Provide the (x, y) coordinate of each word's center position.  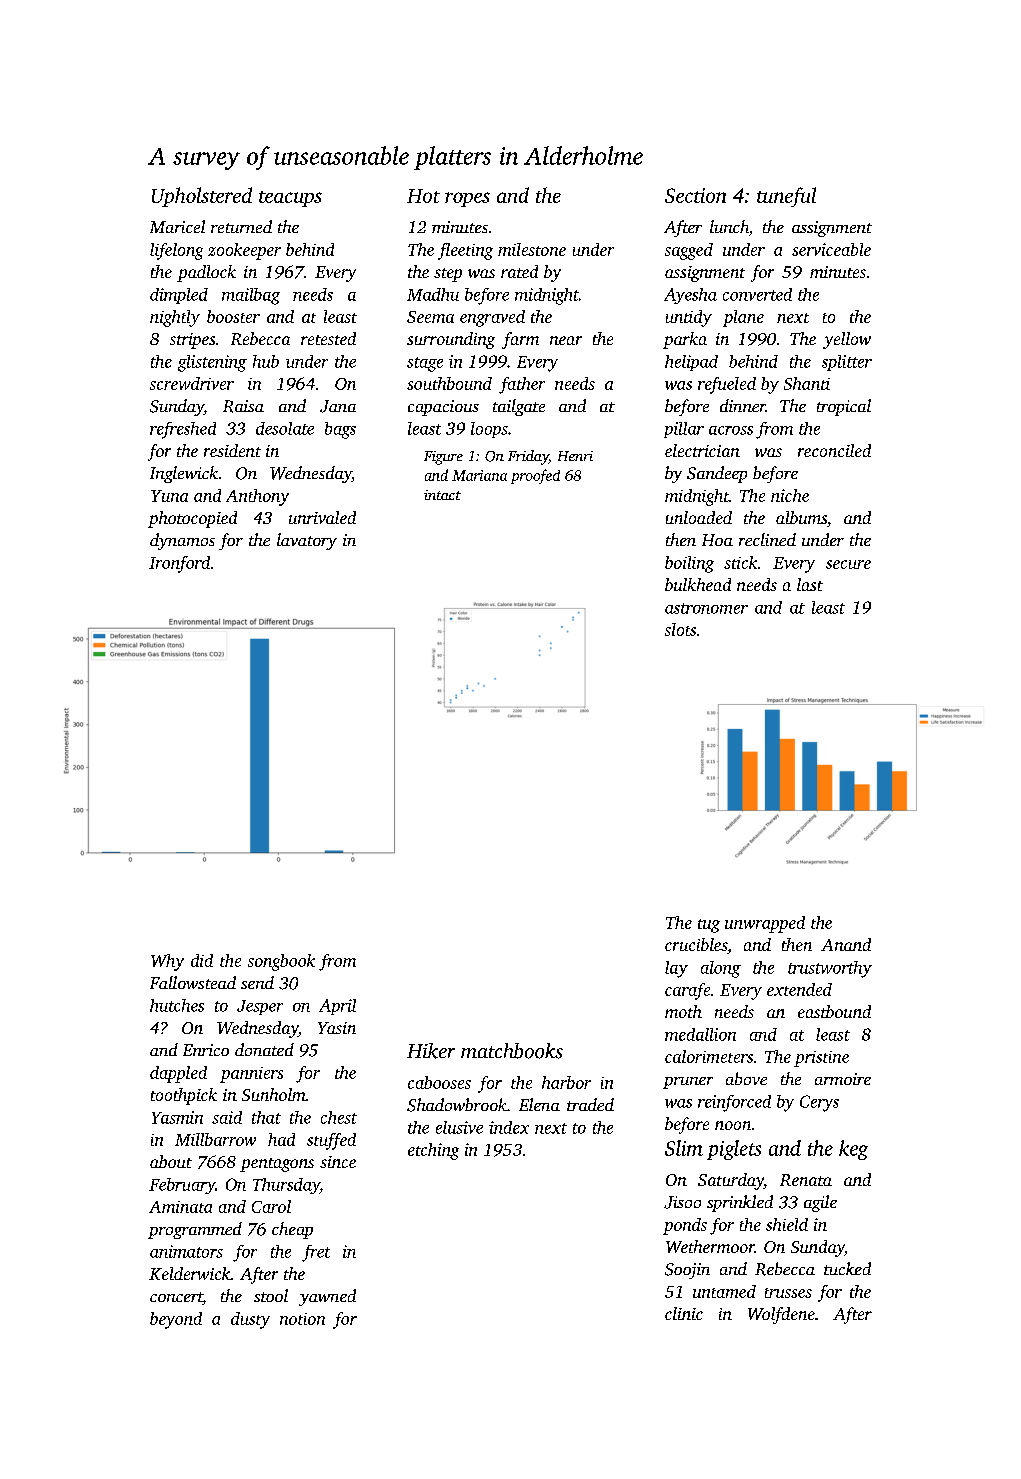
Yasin (337, 1028)
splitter (847, 363)
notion (302, 1319)
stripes (192, 341)
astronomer (706, 608)
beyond (176, 1320)
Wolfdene (781, 1315)
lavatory (307, 541)
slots (680, 629)
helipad (691, 363)
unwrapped (765, 924)
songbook (281, 962)
